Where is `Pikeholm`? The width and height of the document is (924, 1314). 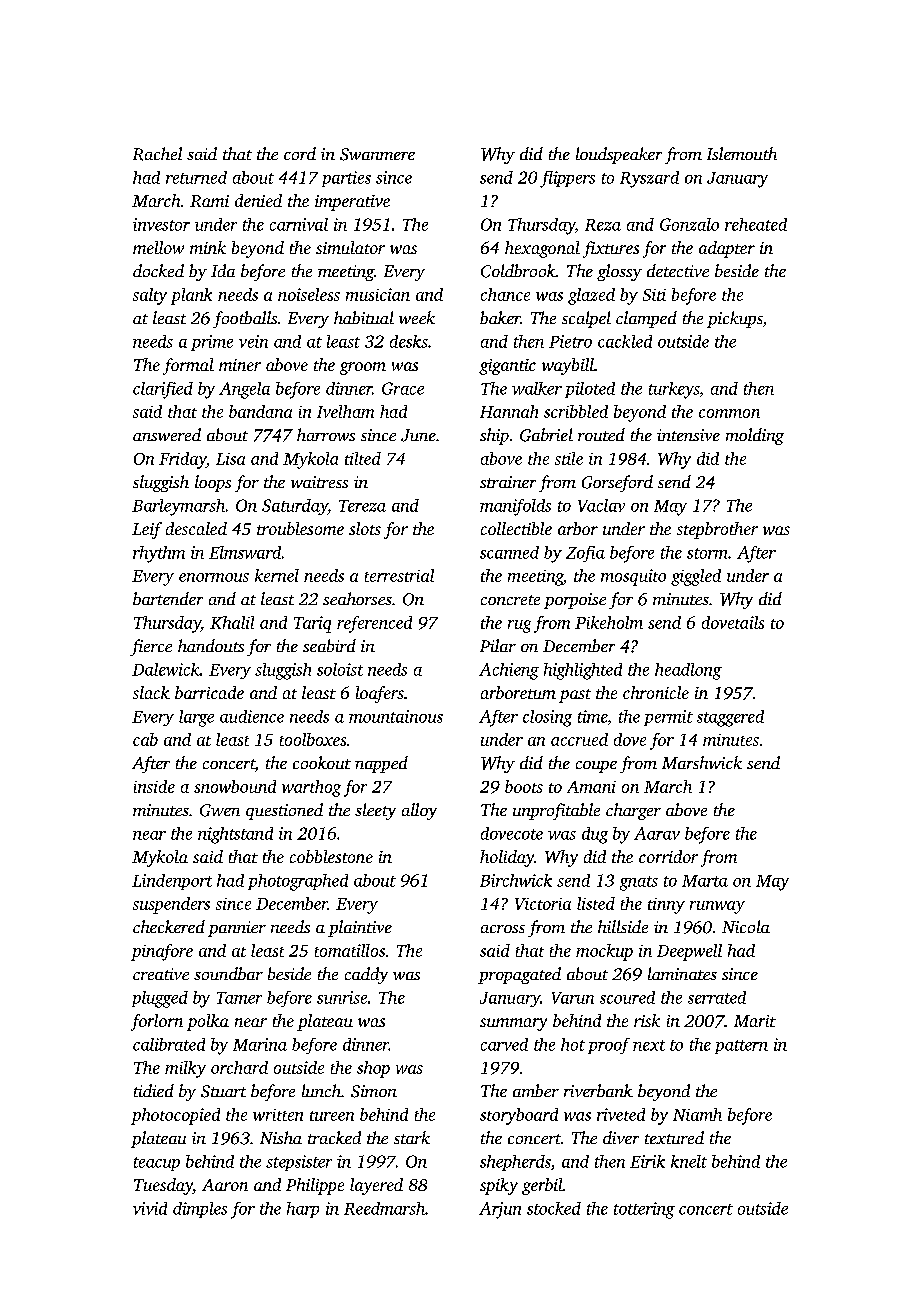
Pikeholm is located at coordinates (609, 622).
